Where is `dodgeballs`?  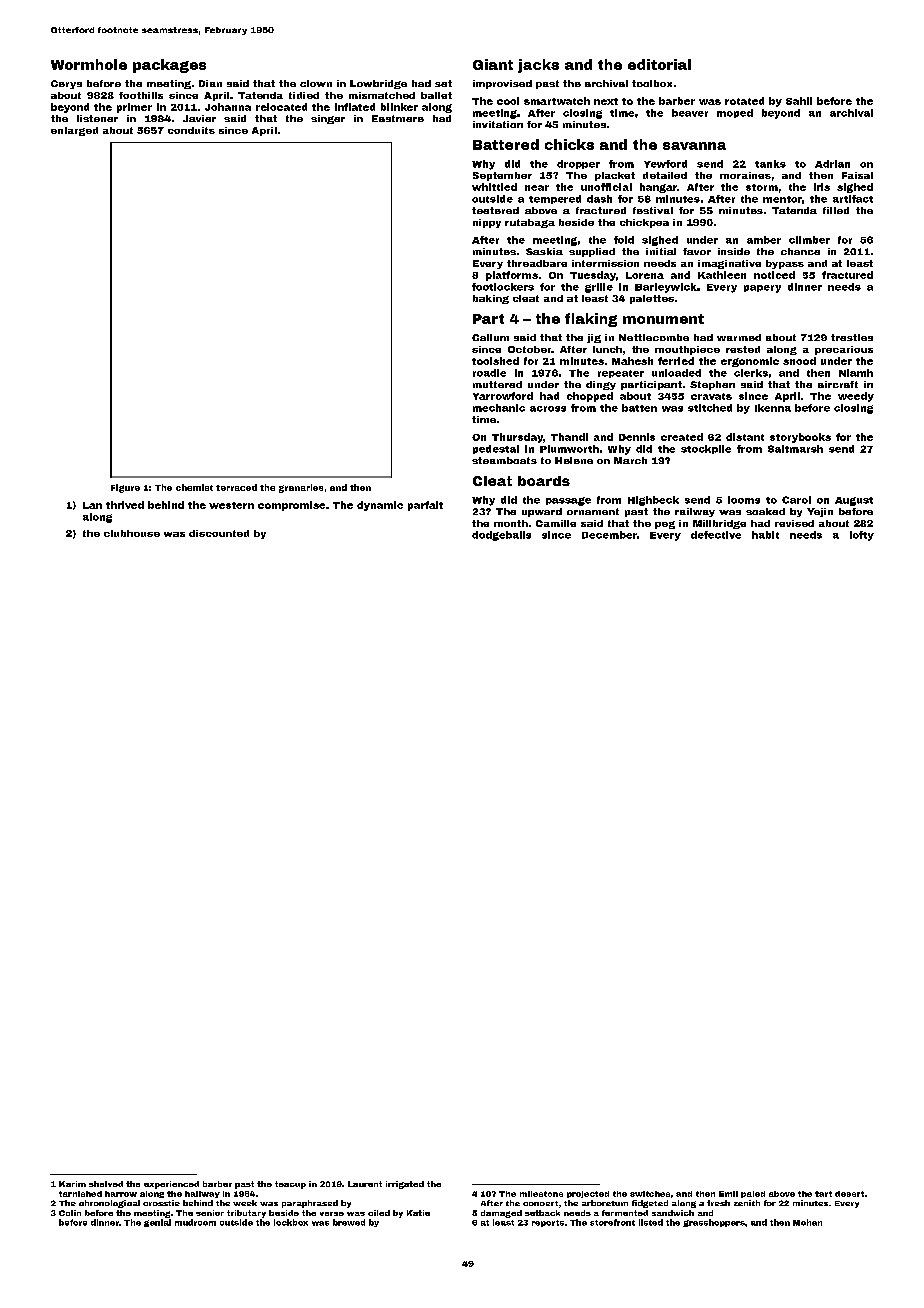 dodgeballs is located at coordinates (501, 536).
